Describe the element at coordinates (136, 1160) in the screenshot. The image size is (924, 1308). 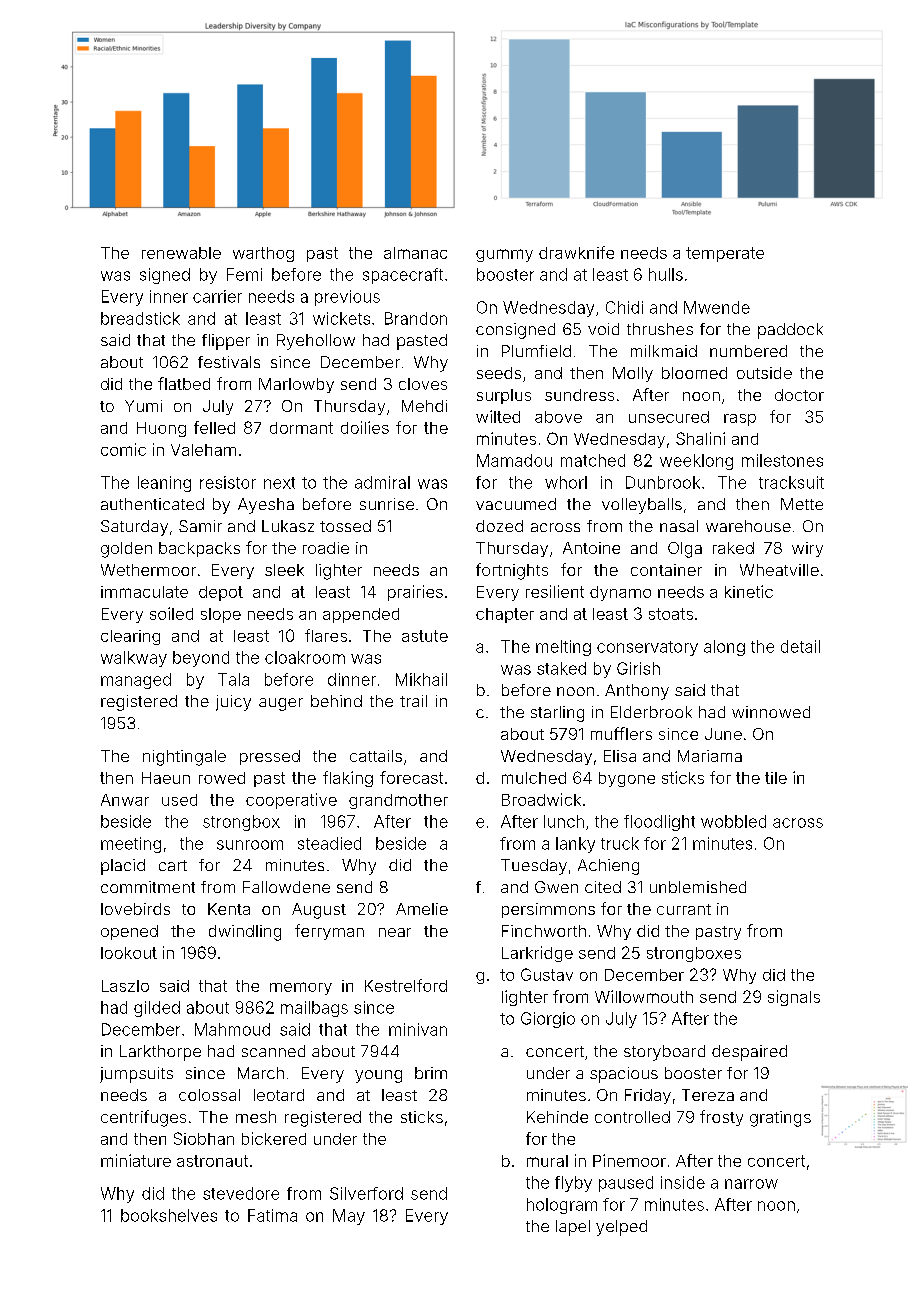
I see `miniature` at that location.
